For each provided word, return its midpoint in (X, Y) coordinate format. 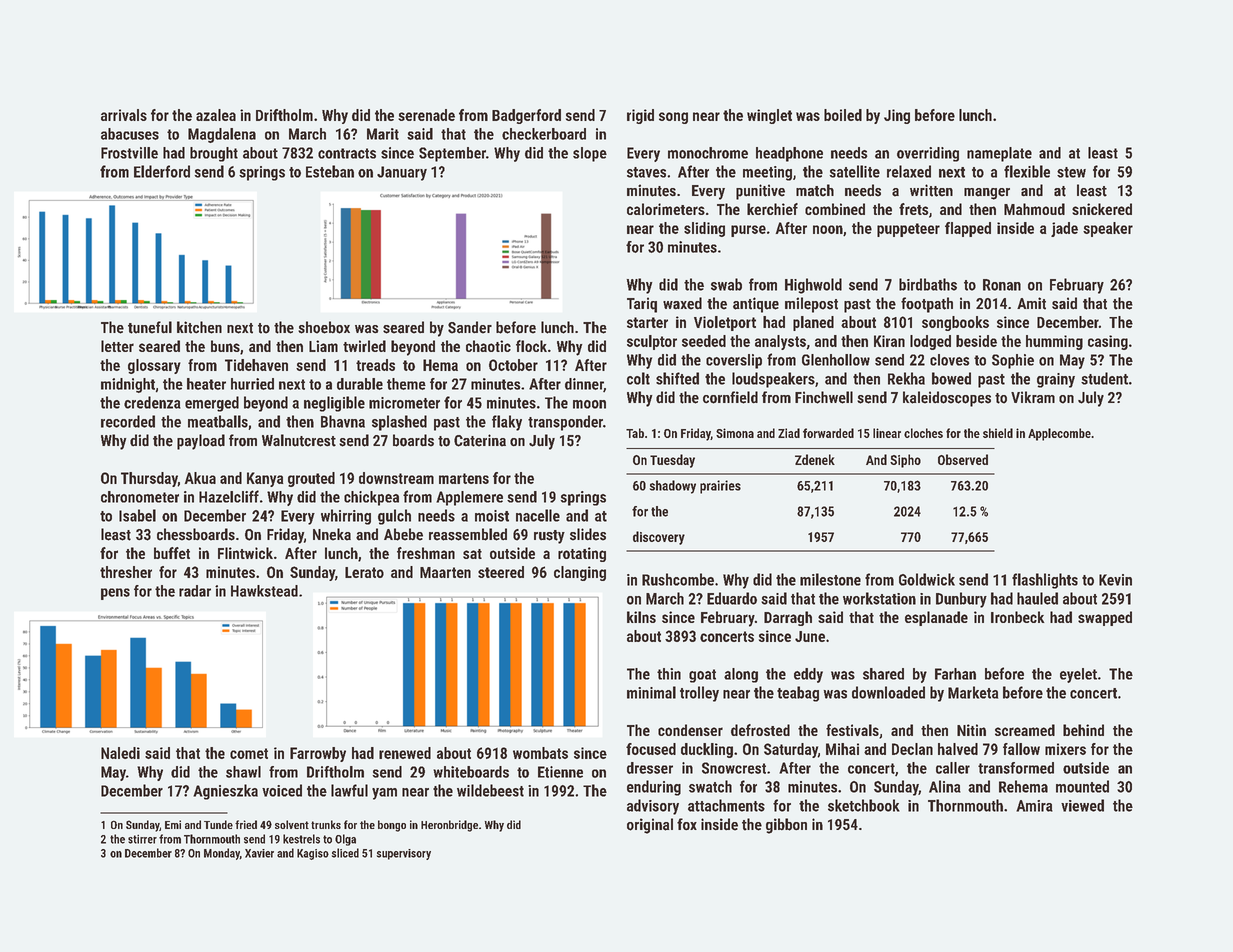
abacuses (130, 134)
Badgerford (526, 116)
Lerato (364, 572)
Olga (345, 840)
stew (1071, 172)
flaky (507, 423)
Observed (963, 459)
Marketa (973, 692)
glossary (154, 366)
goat (702, 676)
